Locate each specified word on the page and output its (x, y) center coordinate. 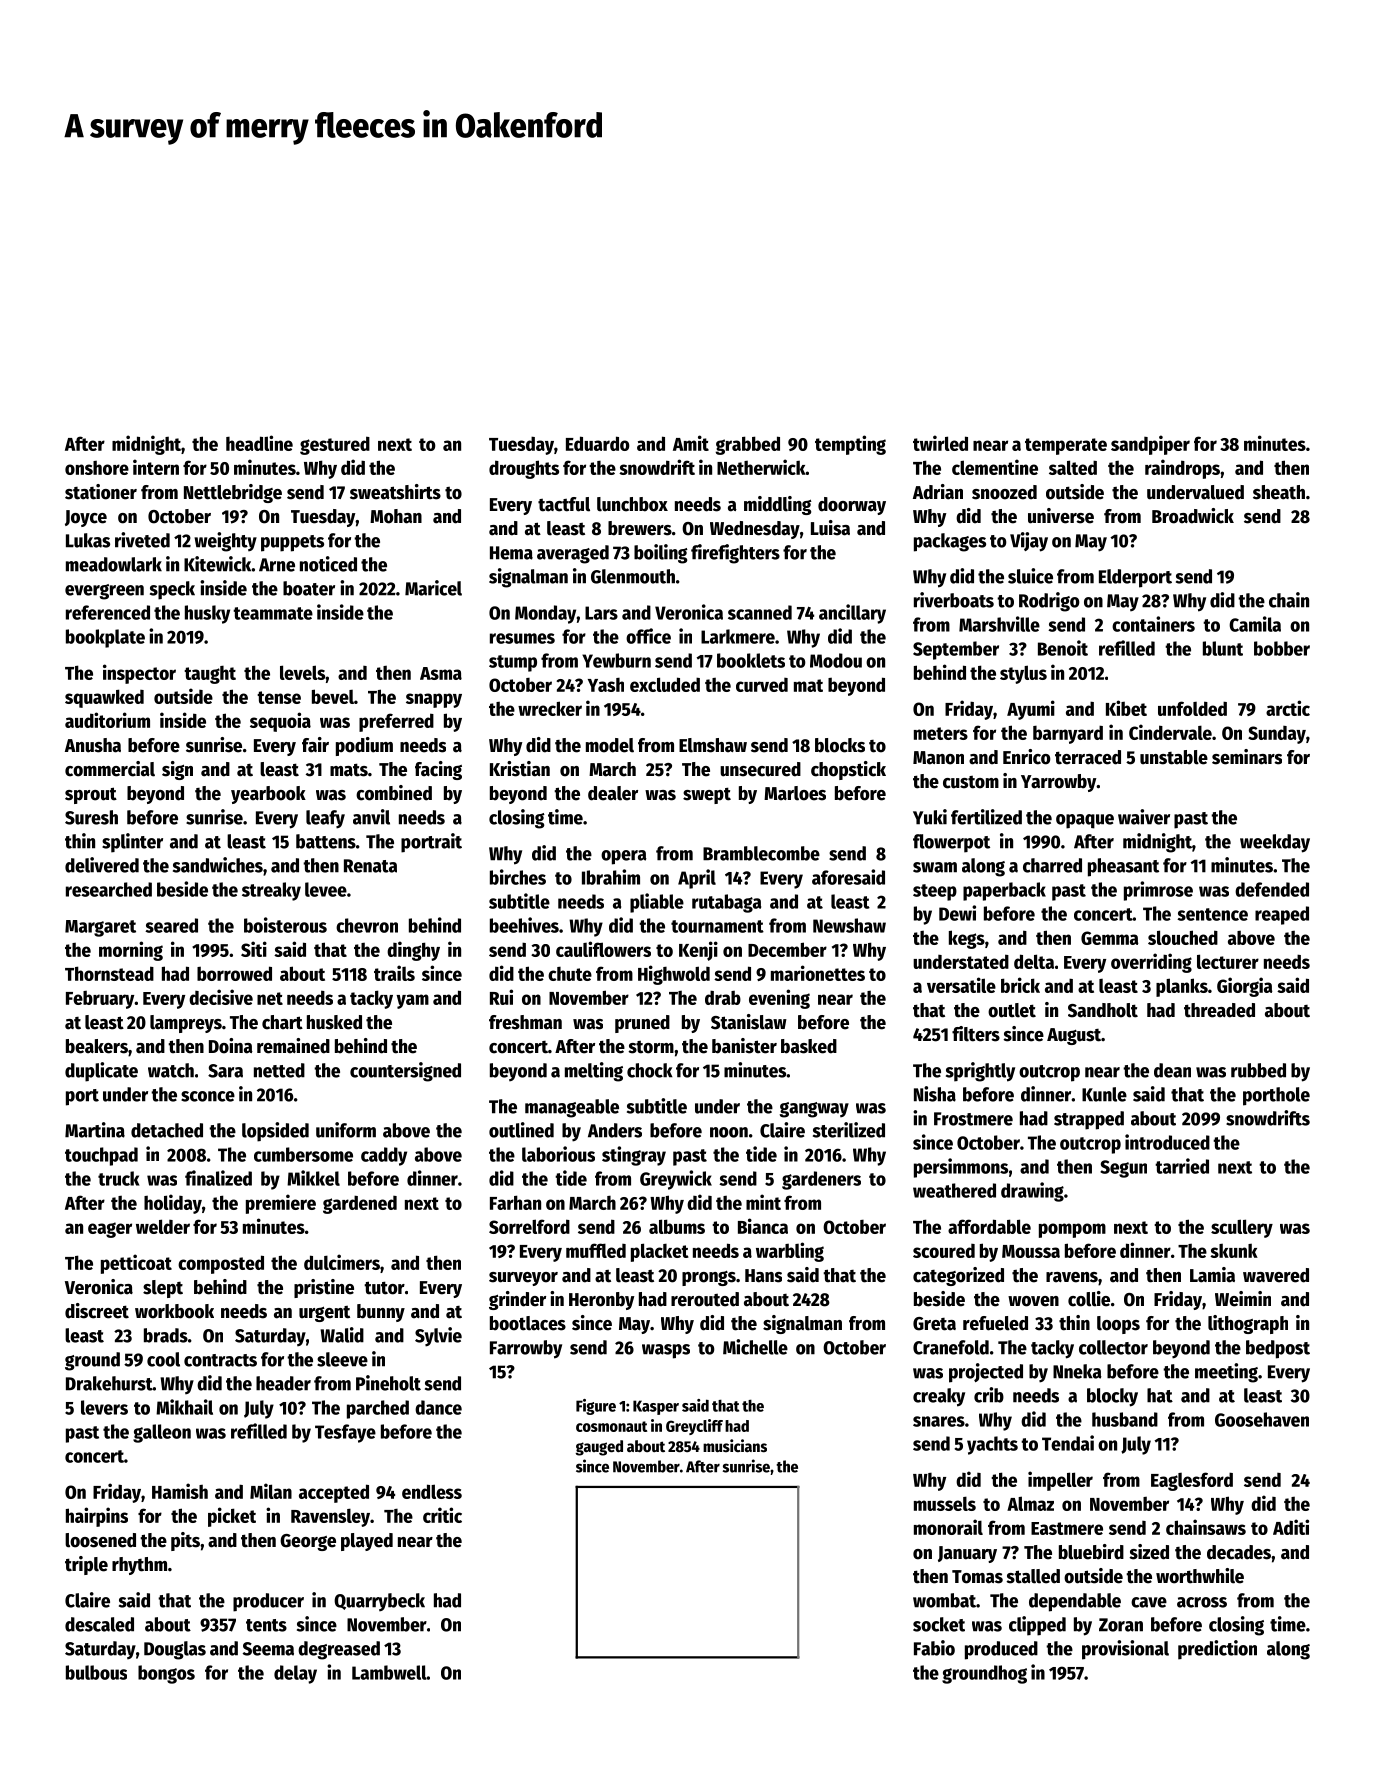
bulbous (96, 1672)
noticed (328, 564)
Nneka (1077, 1371)
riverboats (954, 600)
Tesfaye (345, 1433)
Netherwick (761, 467)
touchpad (101, 1156)
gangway (814, 1110)
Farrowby (526, 1349)
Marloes (795, 793)
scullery (1242, 1228)
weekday (1275, 843)
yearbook (268, 795)
